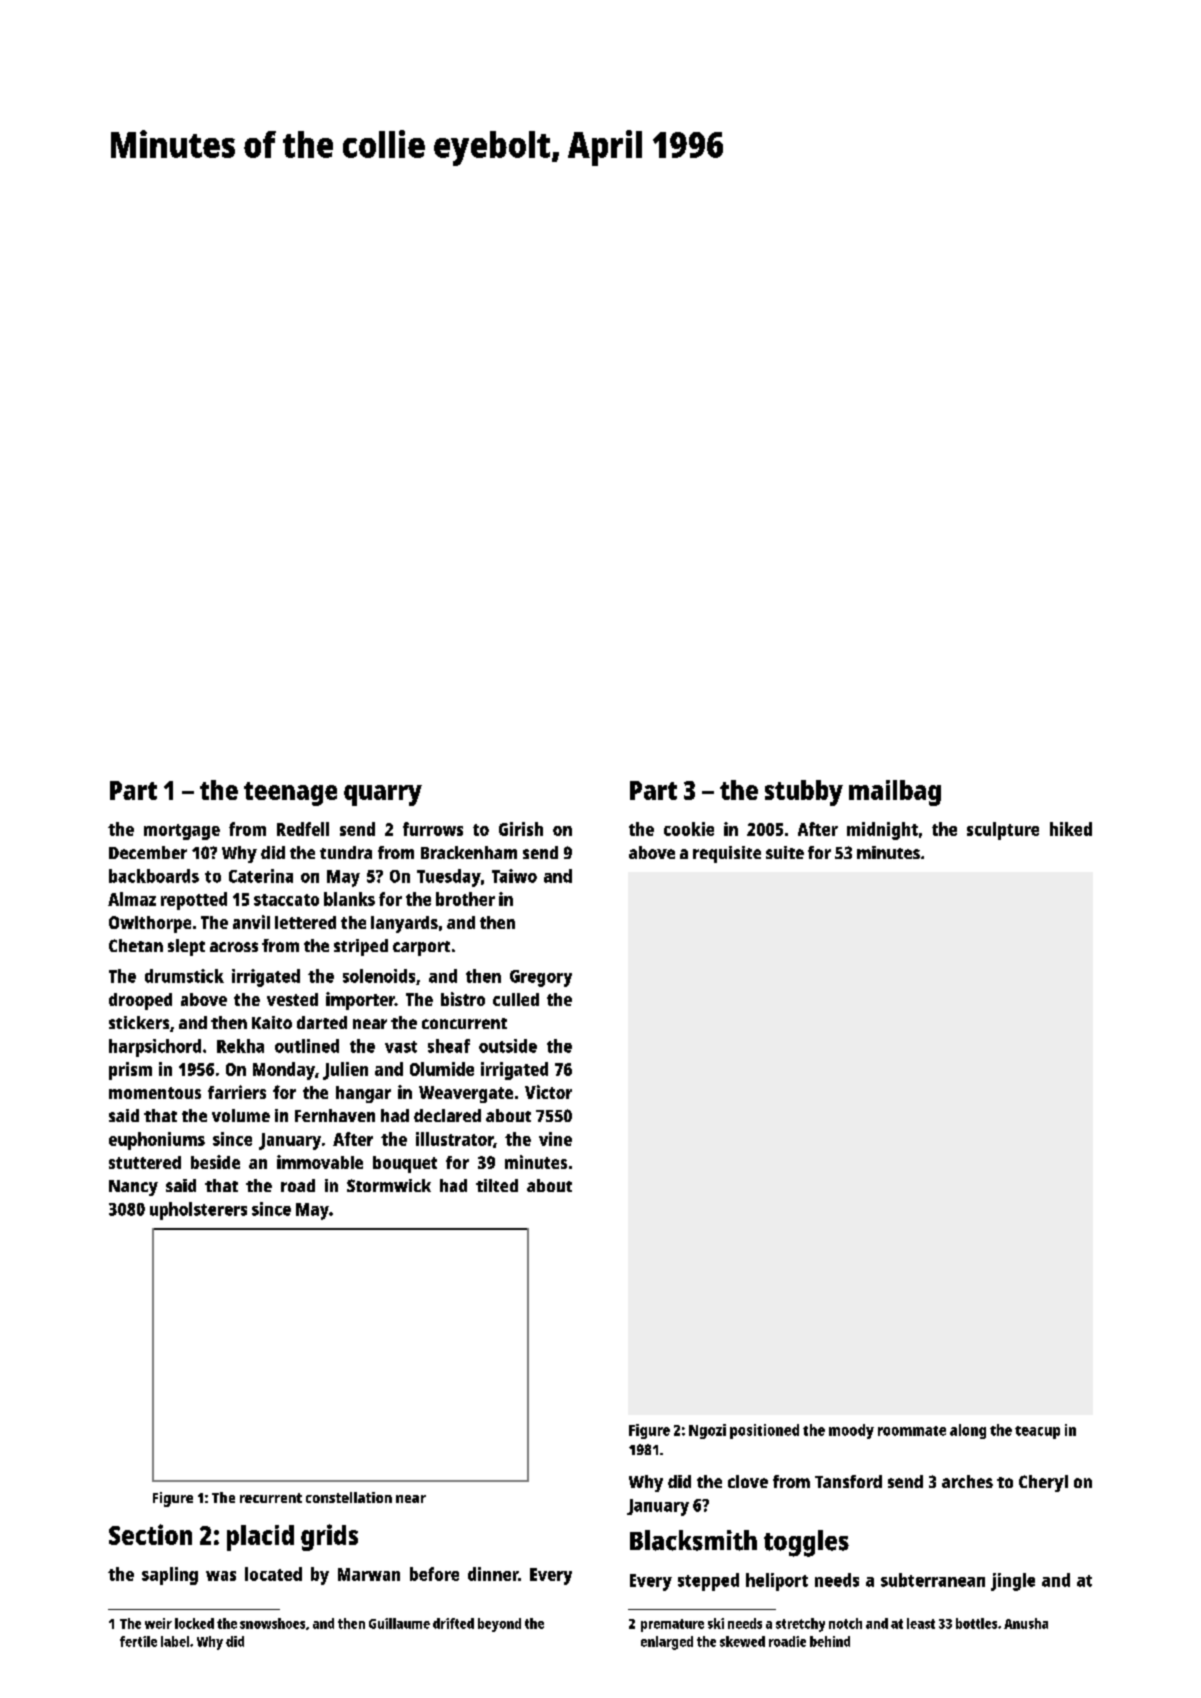 The height and width of the image is (1698, 1201). Describe the element at coordinates (667, 1643) in the image. I see `enlarged` at that location.
